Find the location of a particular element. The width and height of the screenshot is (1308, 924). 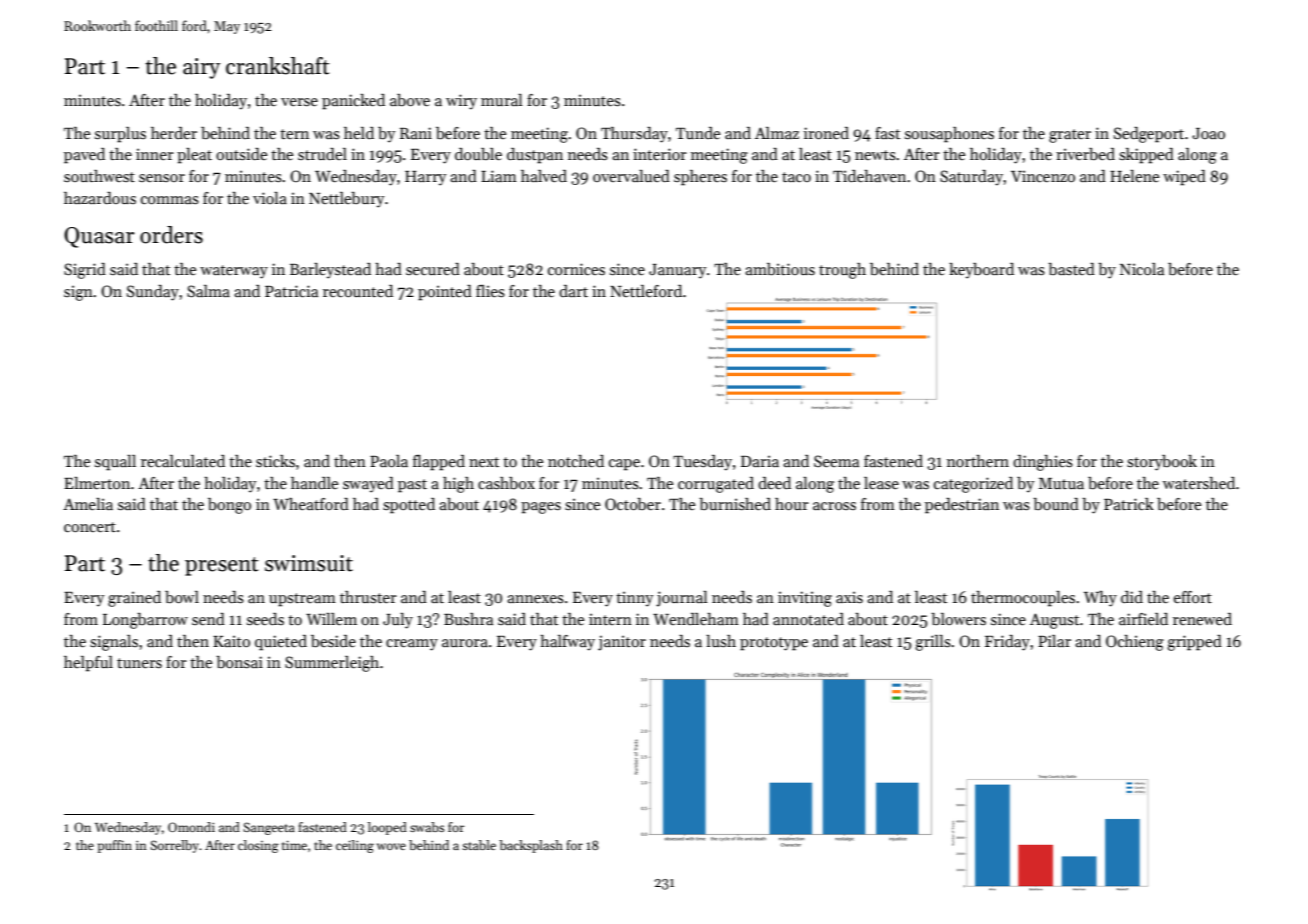

crankshaft is located at coordinates (278, 66).
